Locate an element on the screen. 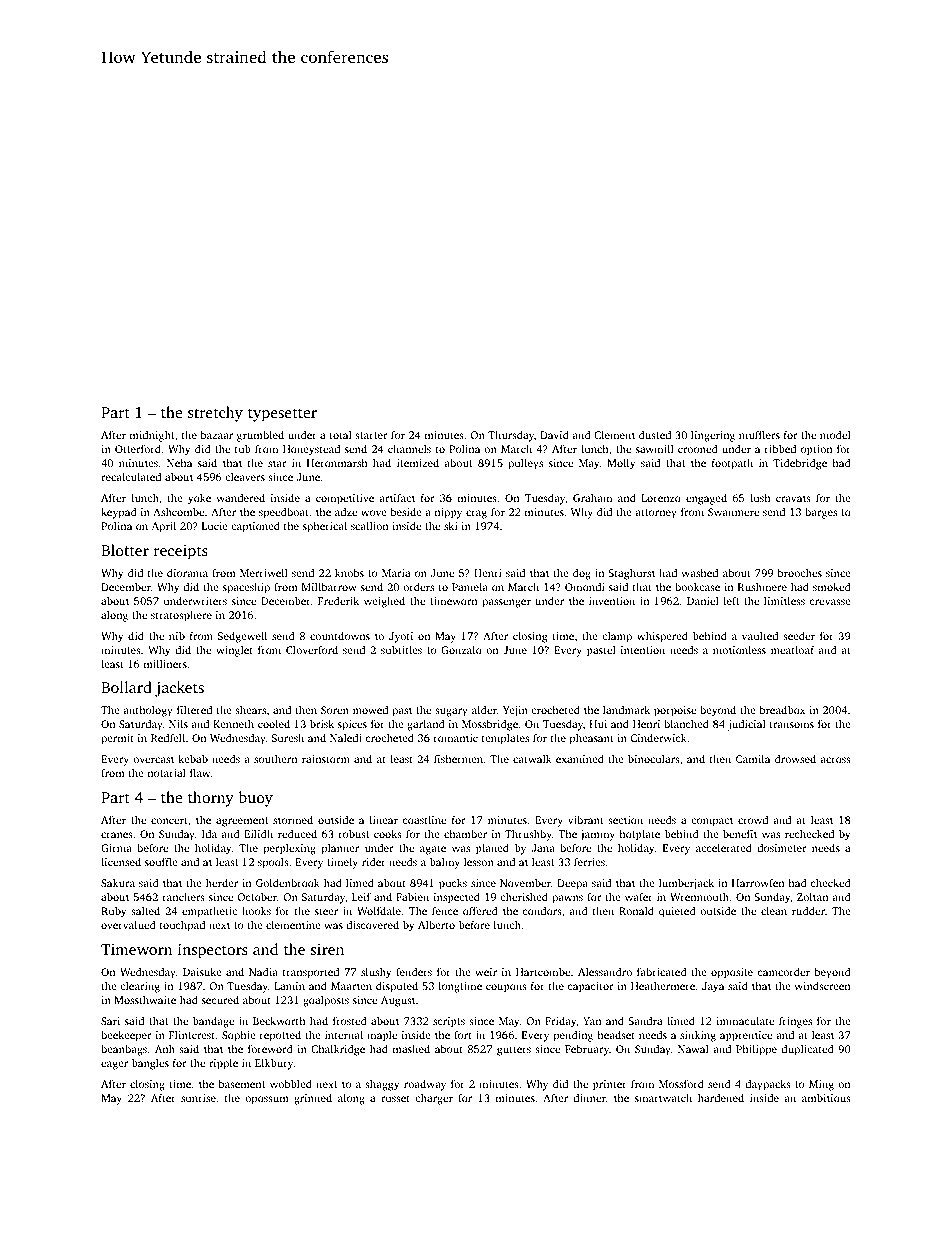 Image resolution: width=952 pixels, height=1233 pixels. notarial is located at coordinates (167, 772).
